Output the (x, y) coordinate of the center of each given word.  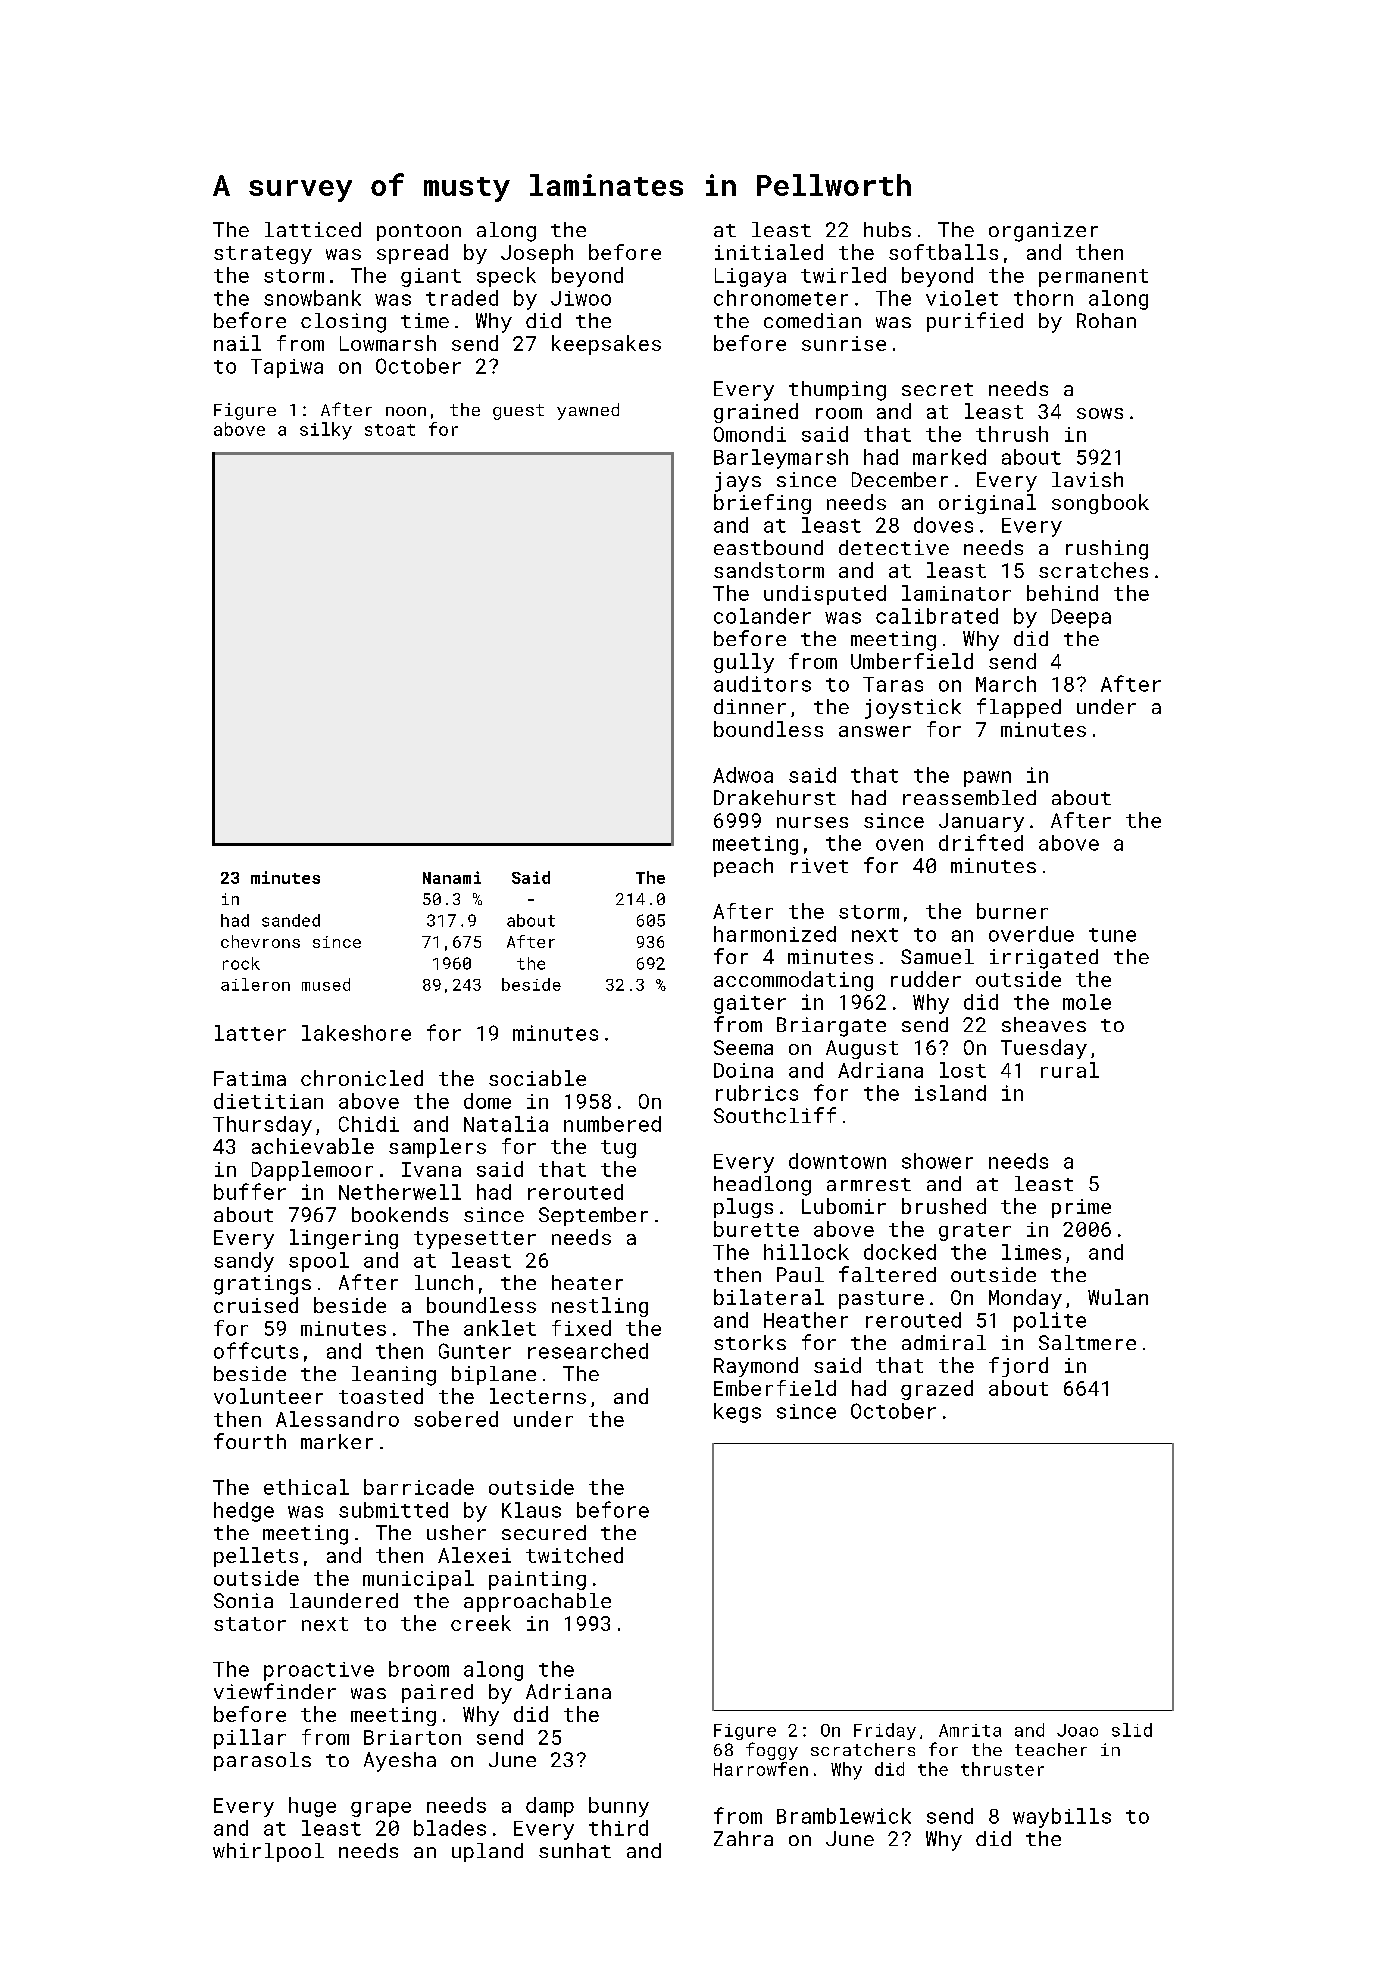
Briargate (831, 1027)
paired (437, 1693)
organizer (1043, 232)
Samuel (937, 956)
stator (250, 1624)
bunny (619, 1807)
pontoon (419, 232)
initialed (769, 252)
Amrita (970, 1730)
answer (875, 731)
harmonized (775, 934)
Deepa (1081, 618)
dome (487, 1101)
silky (326, 431)
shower (937, 1161)
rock (241, 963)
